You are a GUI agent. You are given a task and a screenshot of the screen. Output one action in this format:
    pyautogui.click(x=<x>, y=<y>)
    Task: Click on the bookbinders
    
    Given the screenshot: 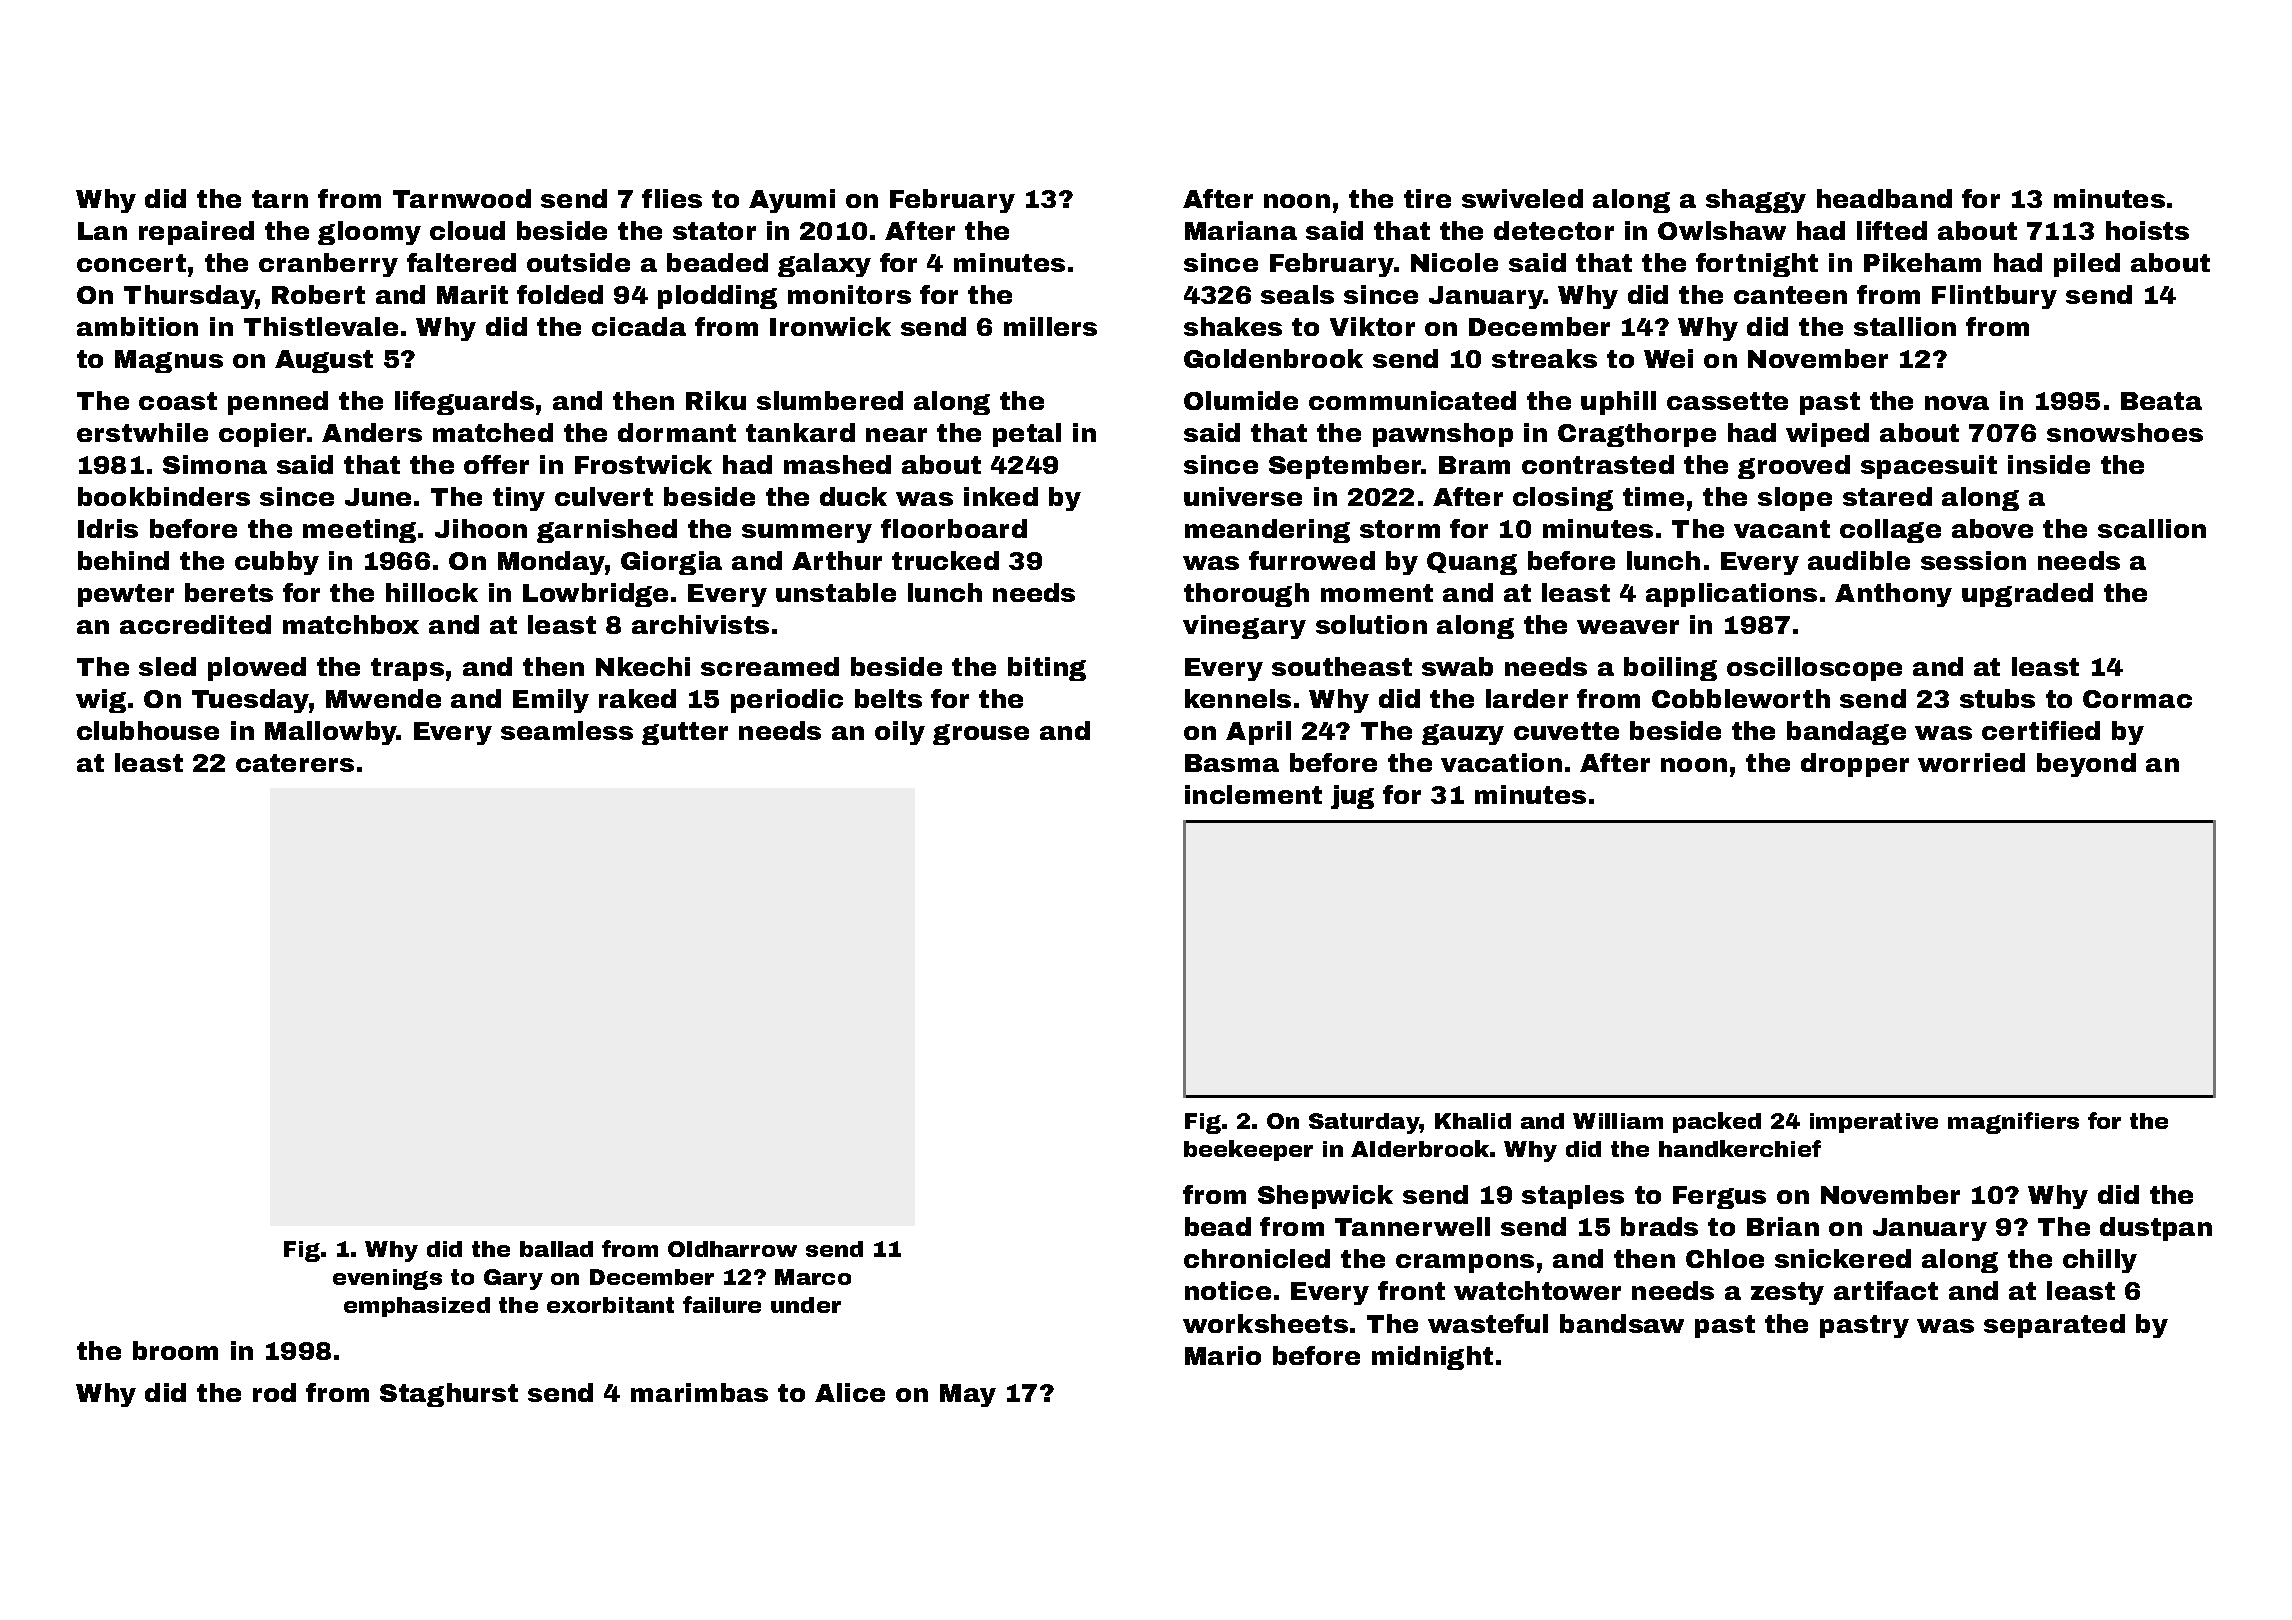 What is the action you would take?
    pyautogui.click(x=164, y=496)
